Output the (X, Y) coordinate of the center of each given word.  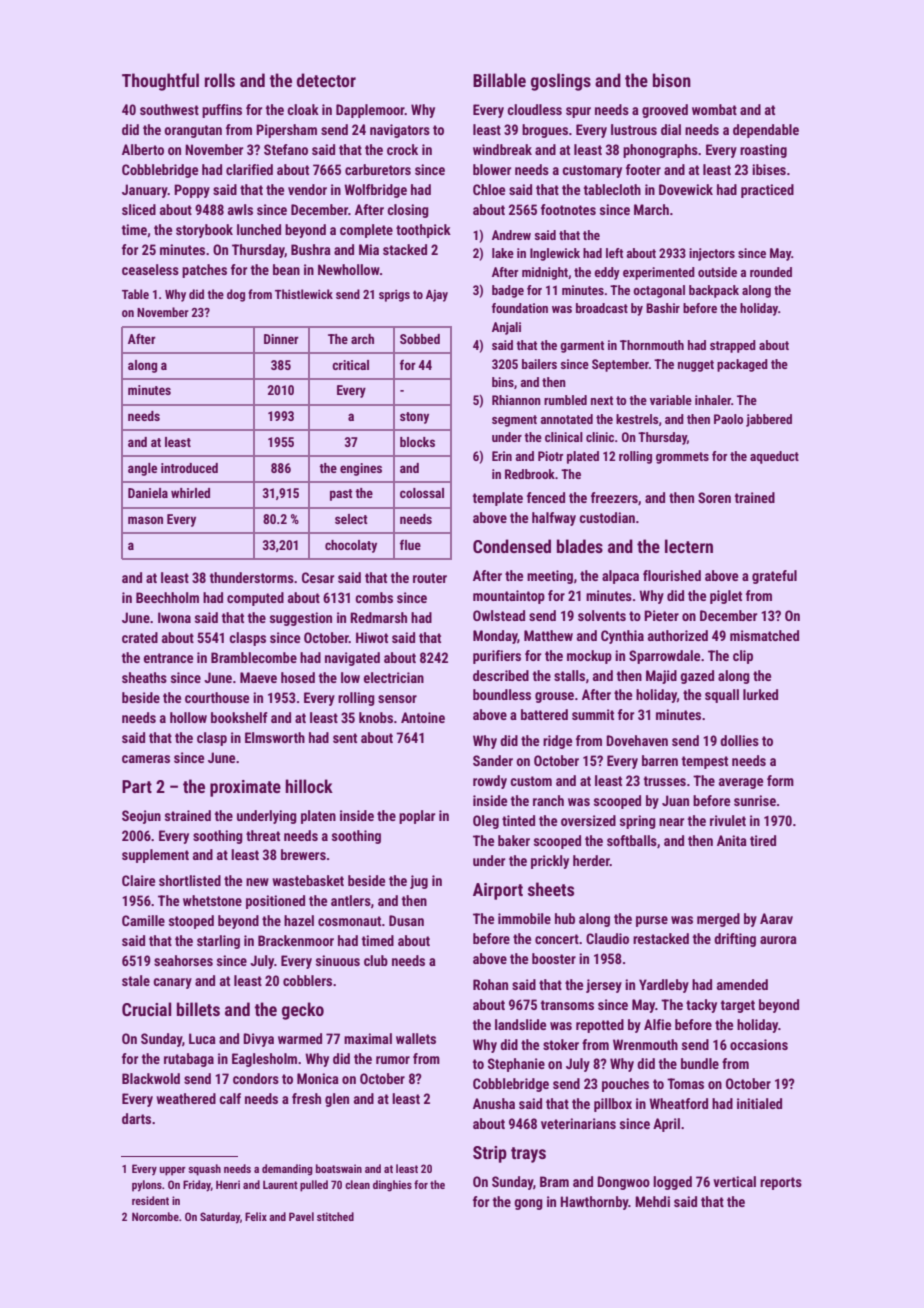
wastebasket (308, 880)
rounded (771, 272)
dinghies (392, 1186)
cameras (146, 759)
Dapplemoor (370, 111)
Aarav (776, 918)
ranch (548, 800)
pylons (147, 1186)
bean (286, 269)
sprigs (394, 295)
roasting (763, 151)
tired (763, 840)
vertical (734, 1181)
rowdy (490, 782)
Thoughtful (160, 82)
